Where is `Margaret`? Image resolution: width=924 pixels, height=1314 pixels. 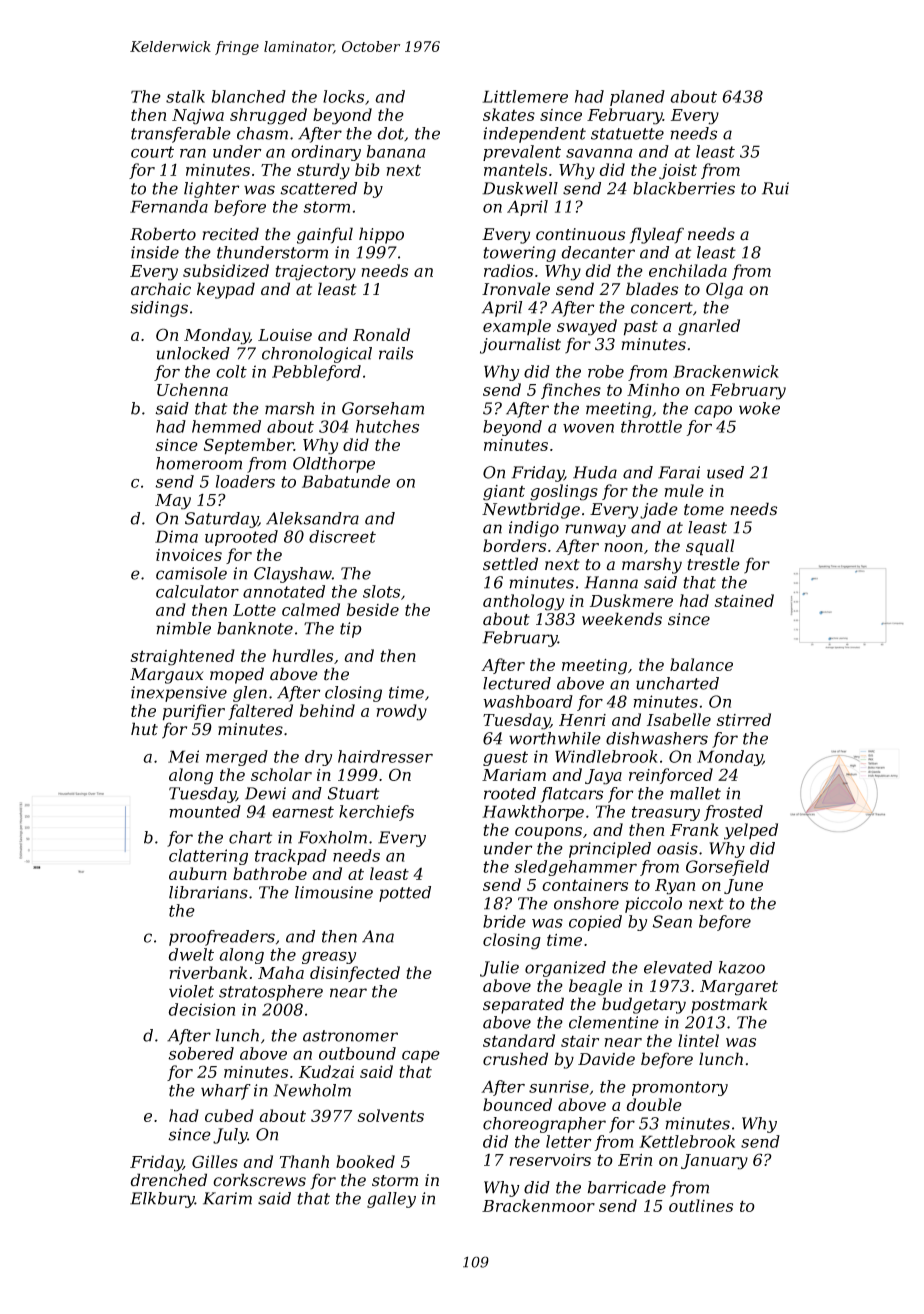 Margaret is located at coordinates (739, 988).
